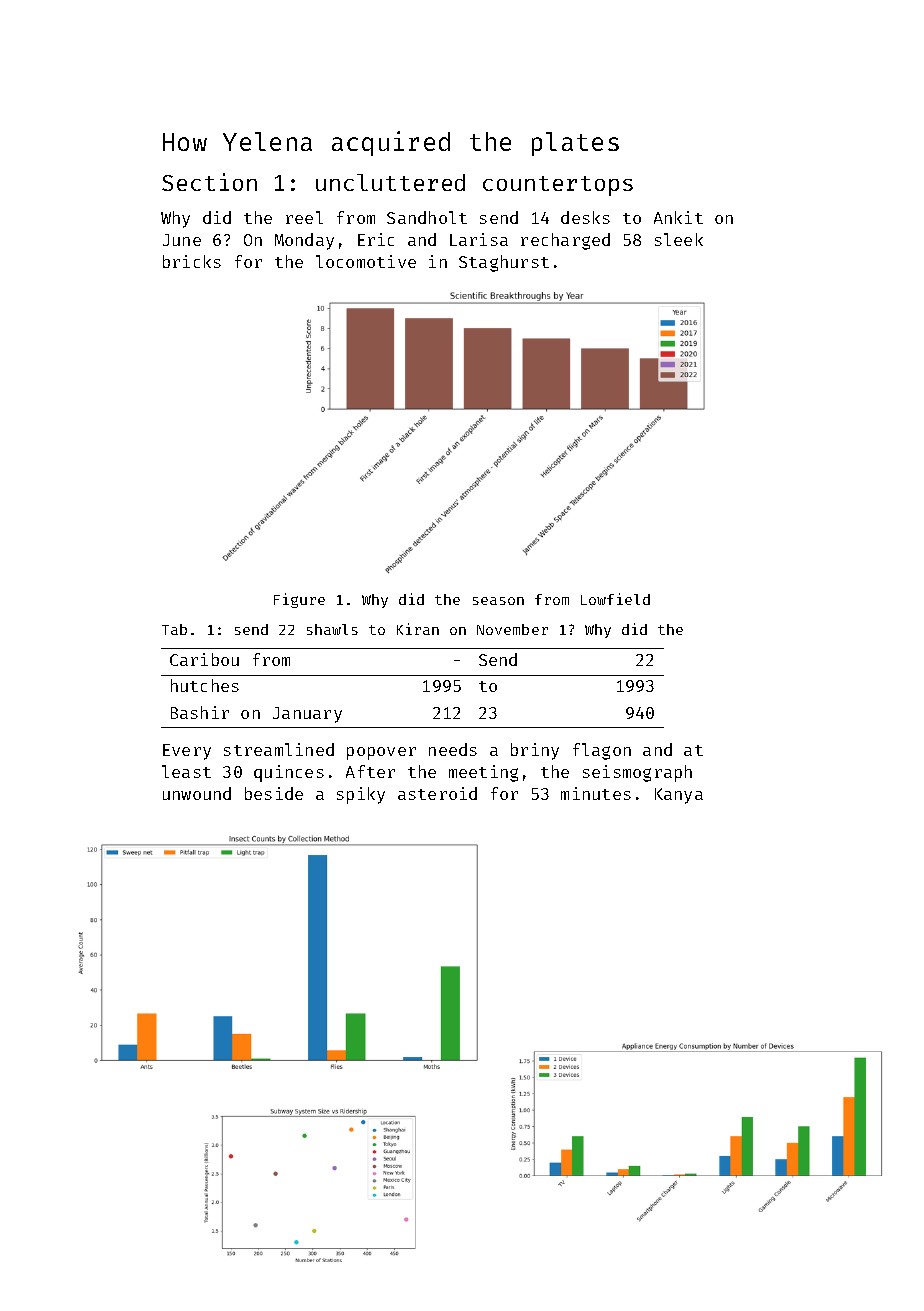 This document has height=1311, width=924. Describe the element at coordinates (274, 793) in the document. I see `beside` at that location.
